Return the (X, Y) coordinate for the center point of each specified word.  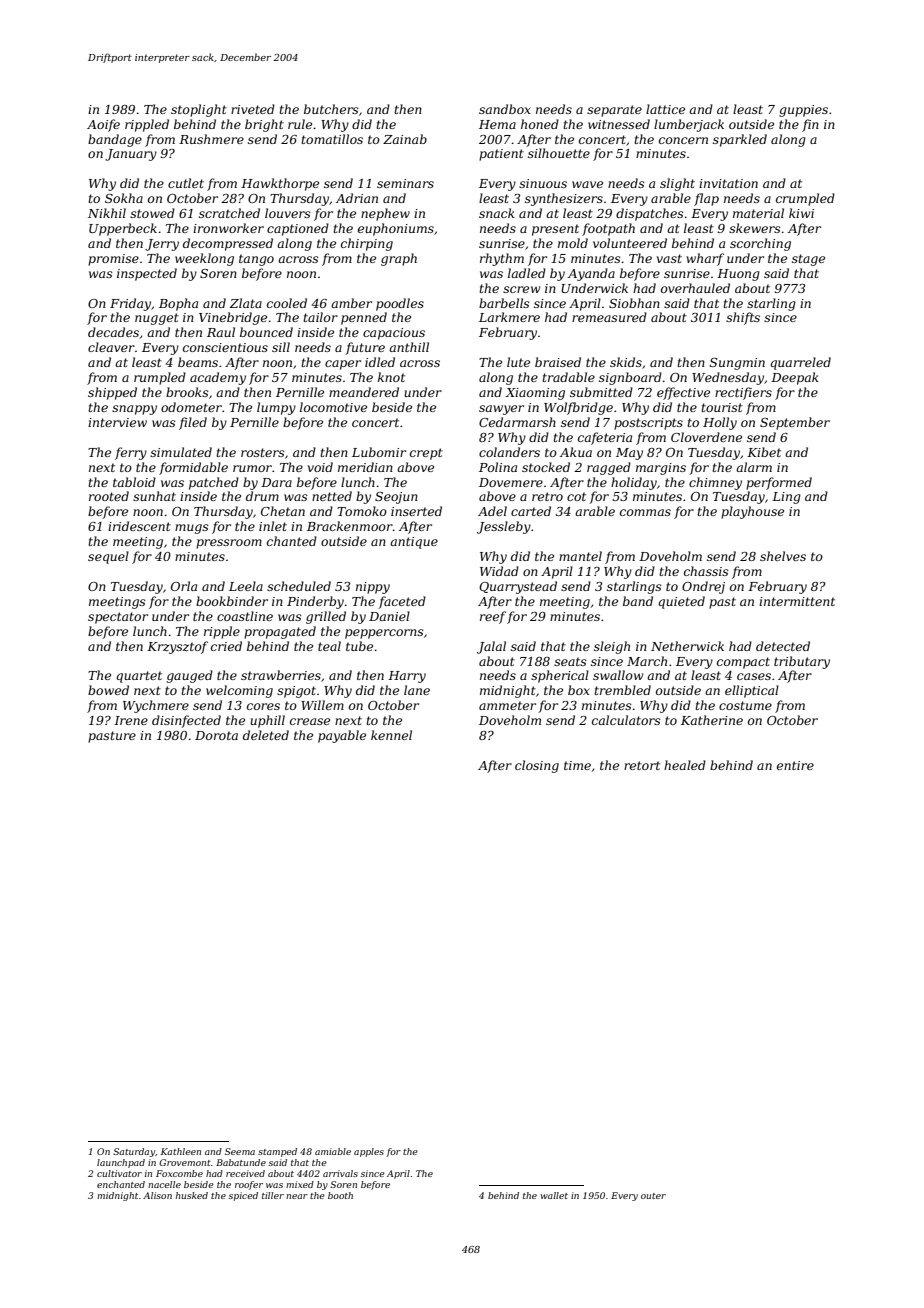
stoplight (199, 110)
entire (795, 765)
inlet (273, 526)
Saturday (134, 1152)
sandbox (505, 109)
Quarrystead (518, 587)
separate (614, 111)
